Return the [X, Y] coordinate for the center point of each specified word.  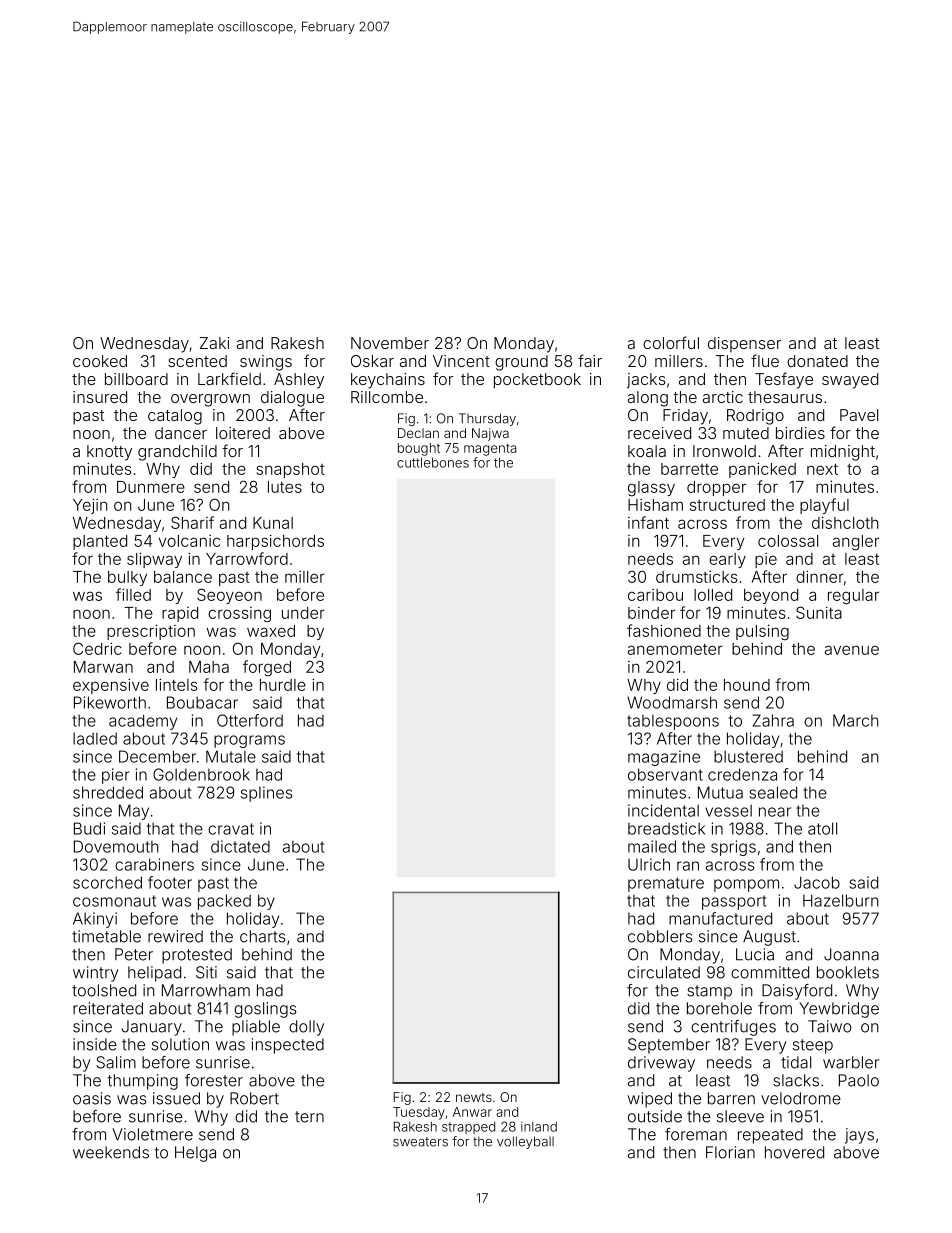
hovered [794, 1152]
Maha [209, 667]
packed [224, 902]
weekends [111, 1152]
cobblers [660, 936]
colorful [671, 342]
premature [666, 884]
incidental [663, 810]
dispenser [744, 344]
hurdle [283, 685]
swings [266, 363]
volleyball [525, 1142]
